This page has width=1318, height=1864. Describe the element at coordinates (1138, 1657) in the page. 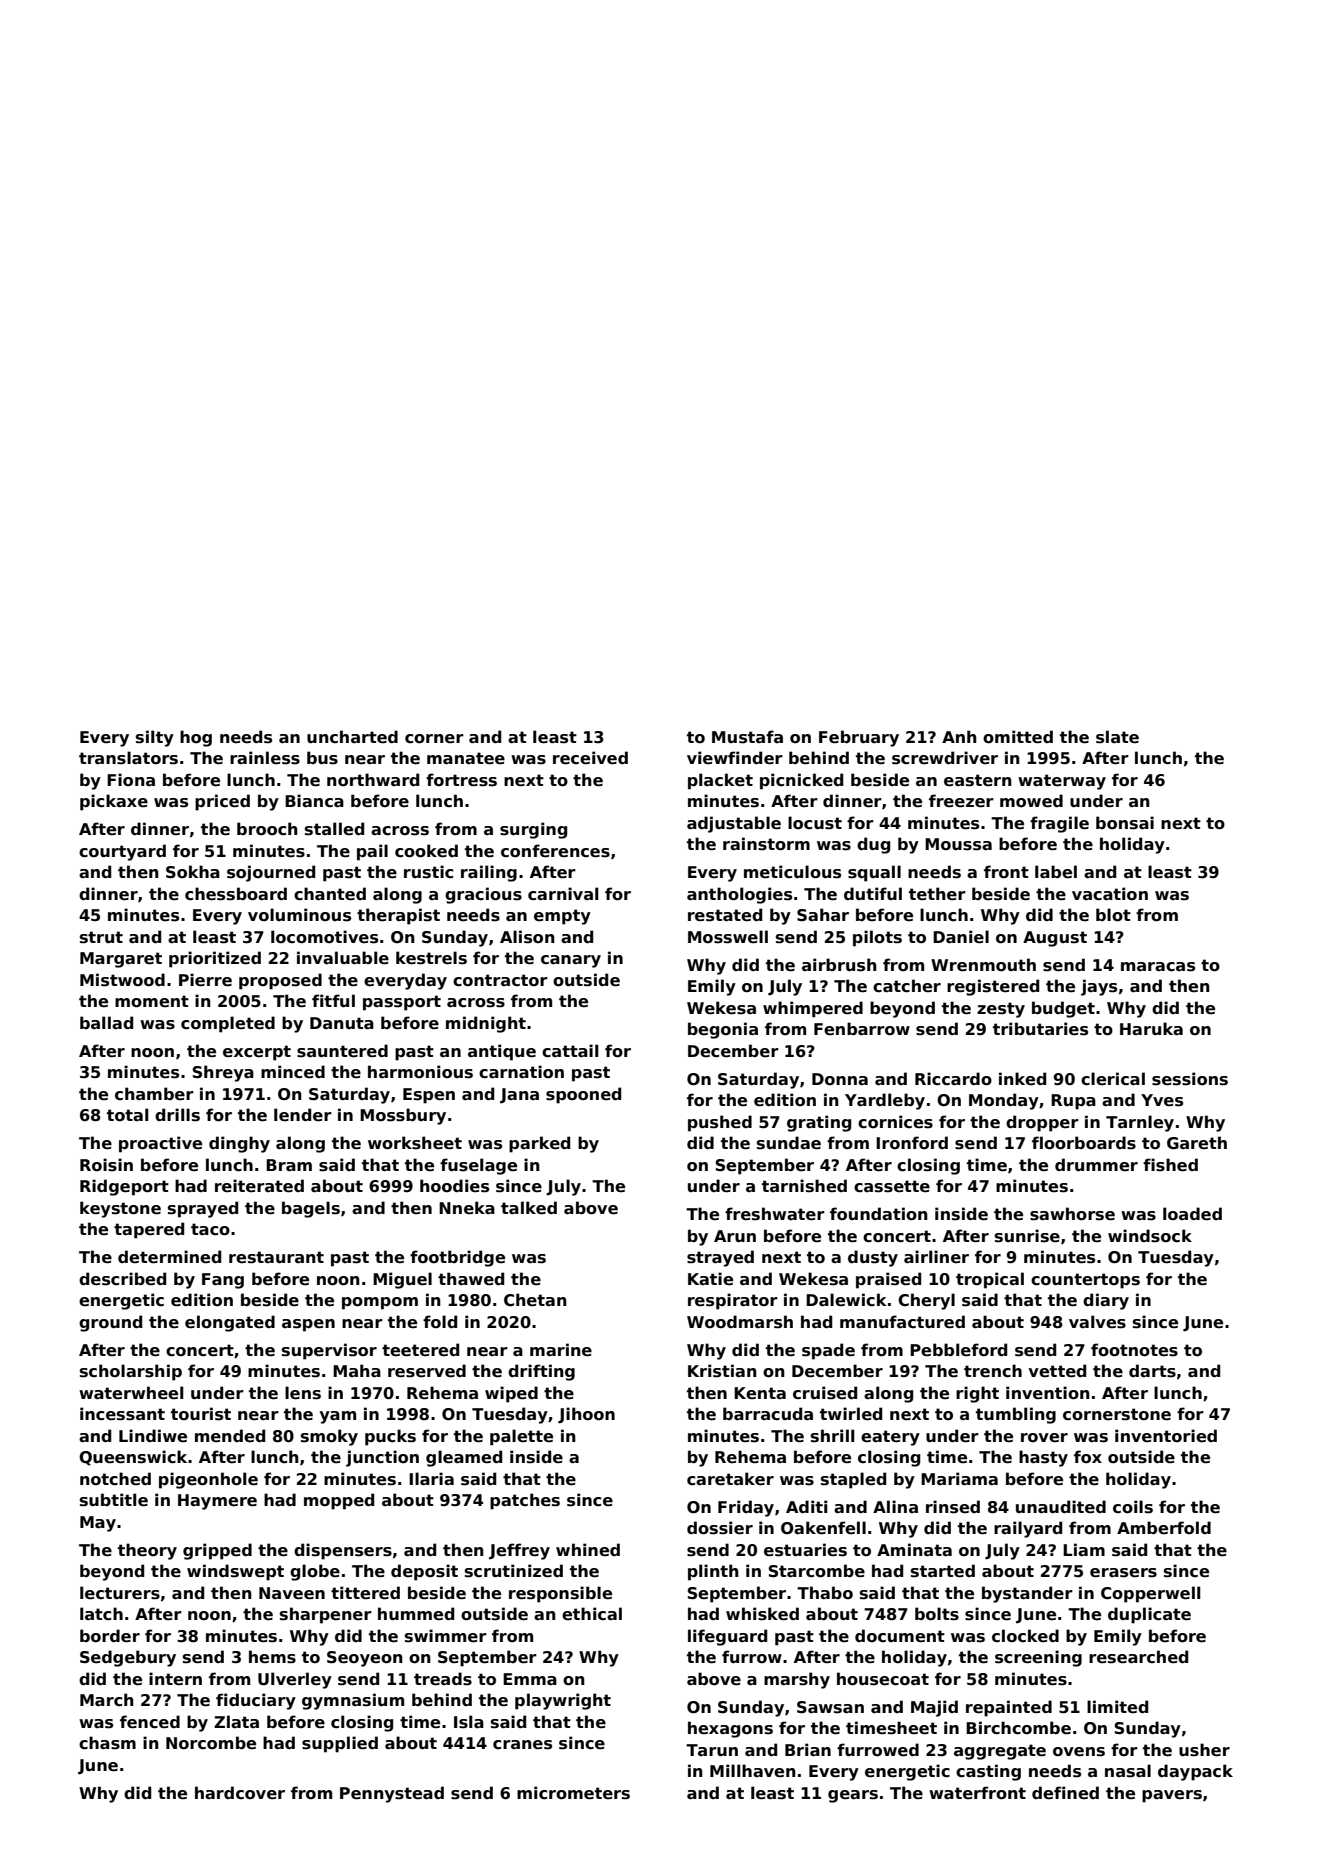

I see `researched` at that location.
